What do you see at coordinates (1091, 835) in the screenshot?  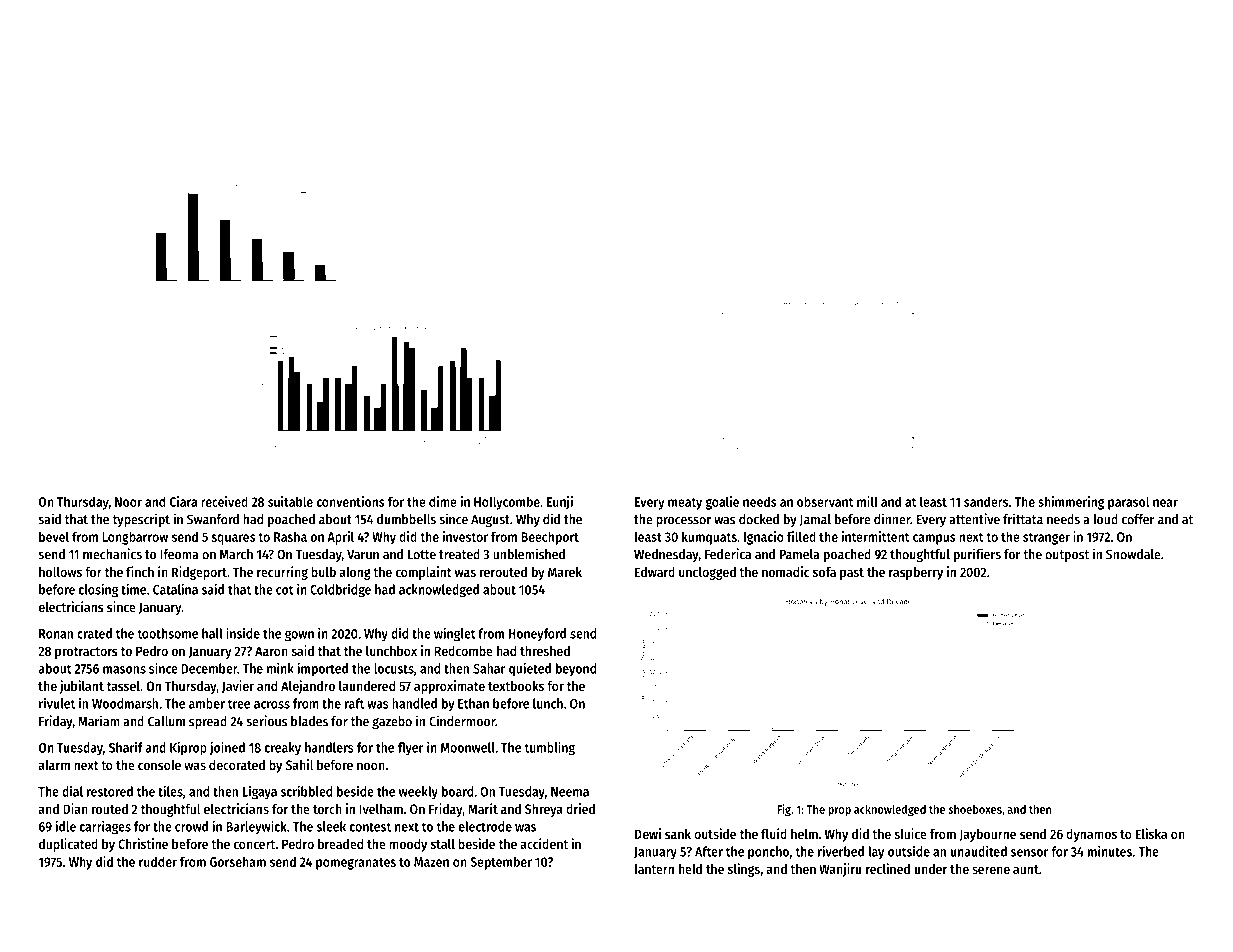 I see `dynamos` at bounding box center [1091, 835].
